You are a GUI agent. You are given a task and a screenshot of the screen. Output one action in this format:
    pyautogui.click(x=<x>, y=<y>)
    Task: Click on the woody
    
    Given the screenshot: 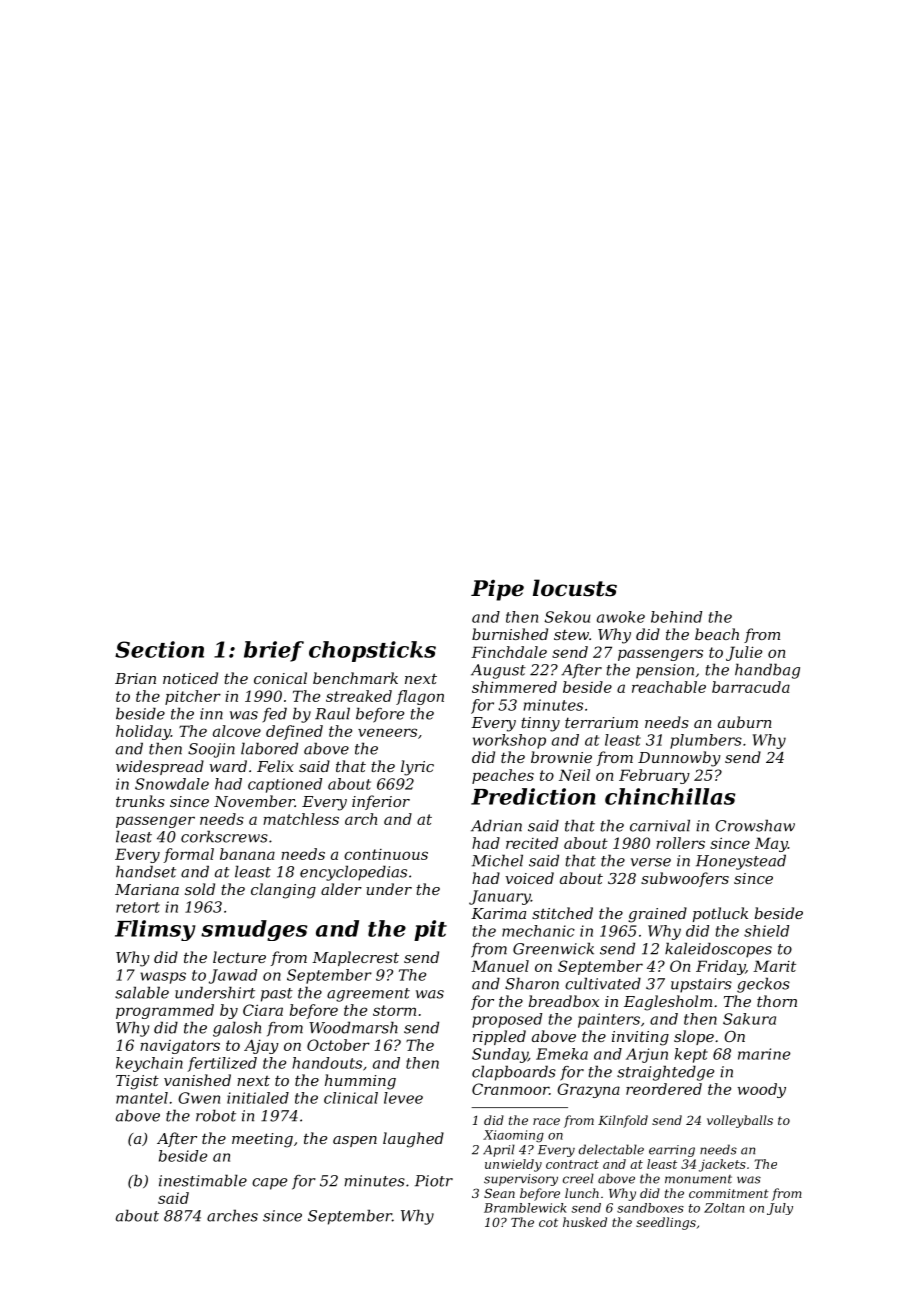 What is the action you would take?
    pyautogui.click(x=762, y=1090)
